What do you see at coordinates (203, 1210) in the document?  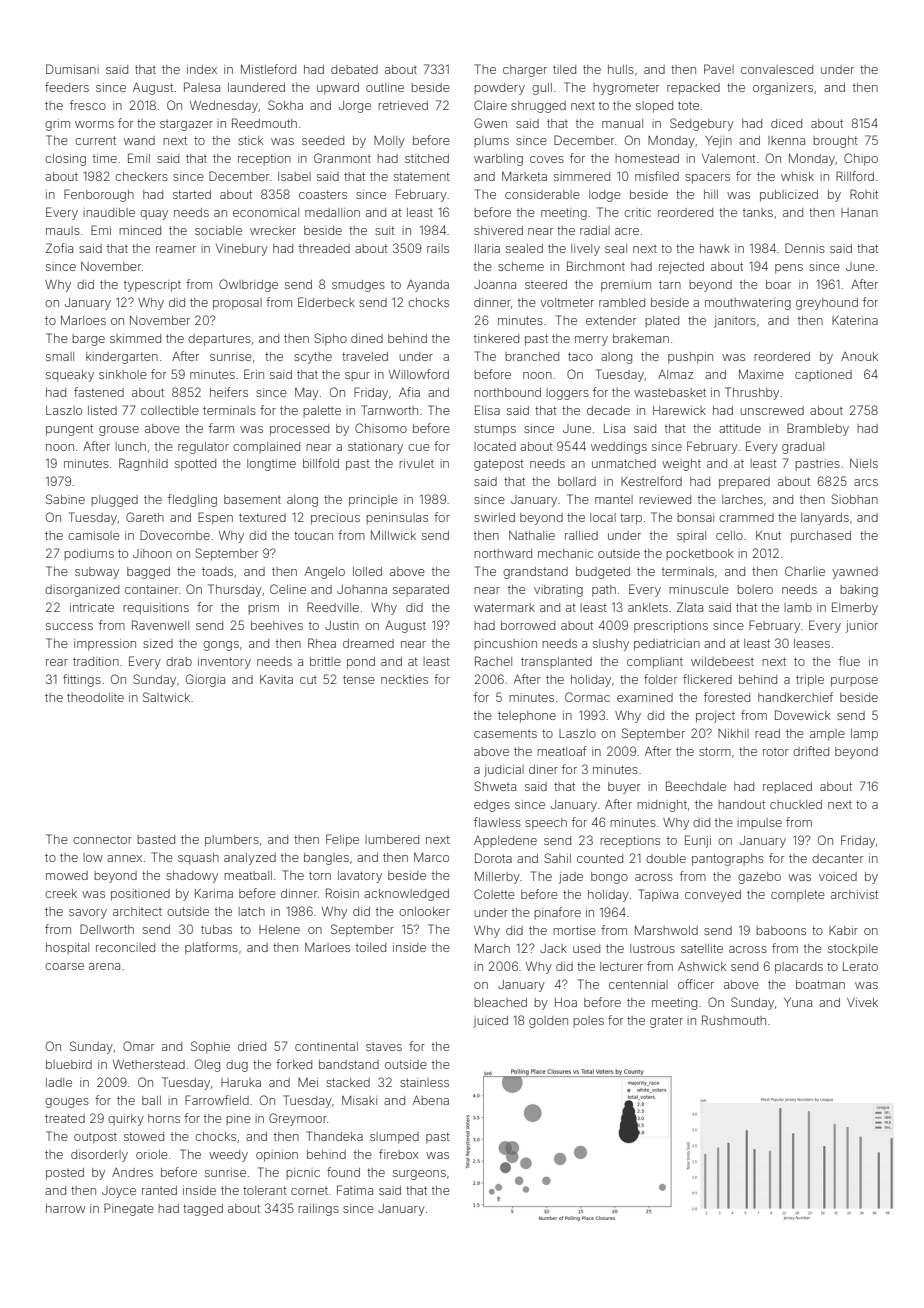 I see `tagged` at bounding box center [203, 1210].
